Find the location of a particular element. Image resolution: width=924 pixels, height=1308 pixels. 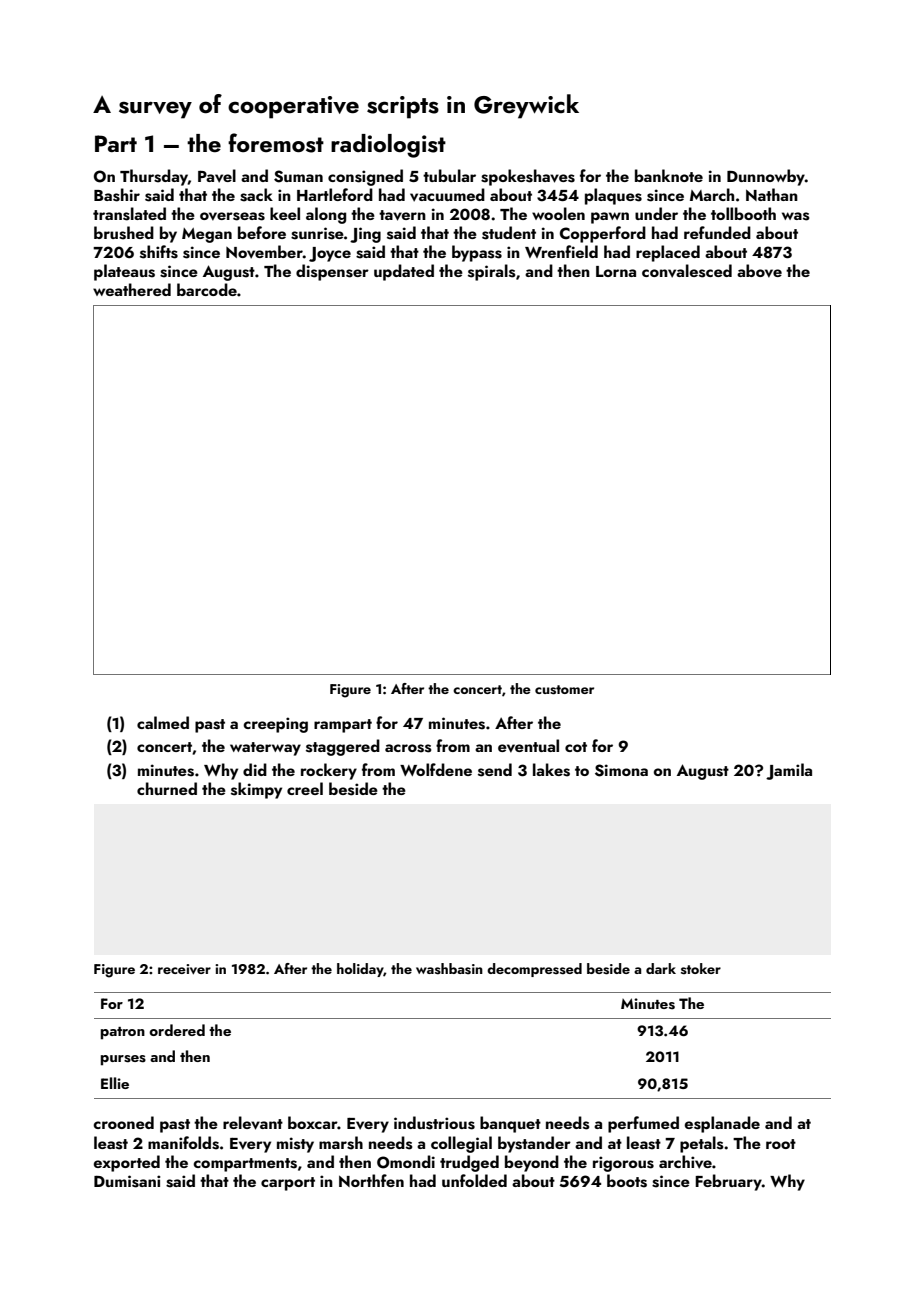

marsh is located at coordinates (341, 1143).
